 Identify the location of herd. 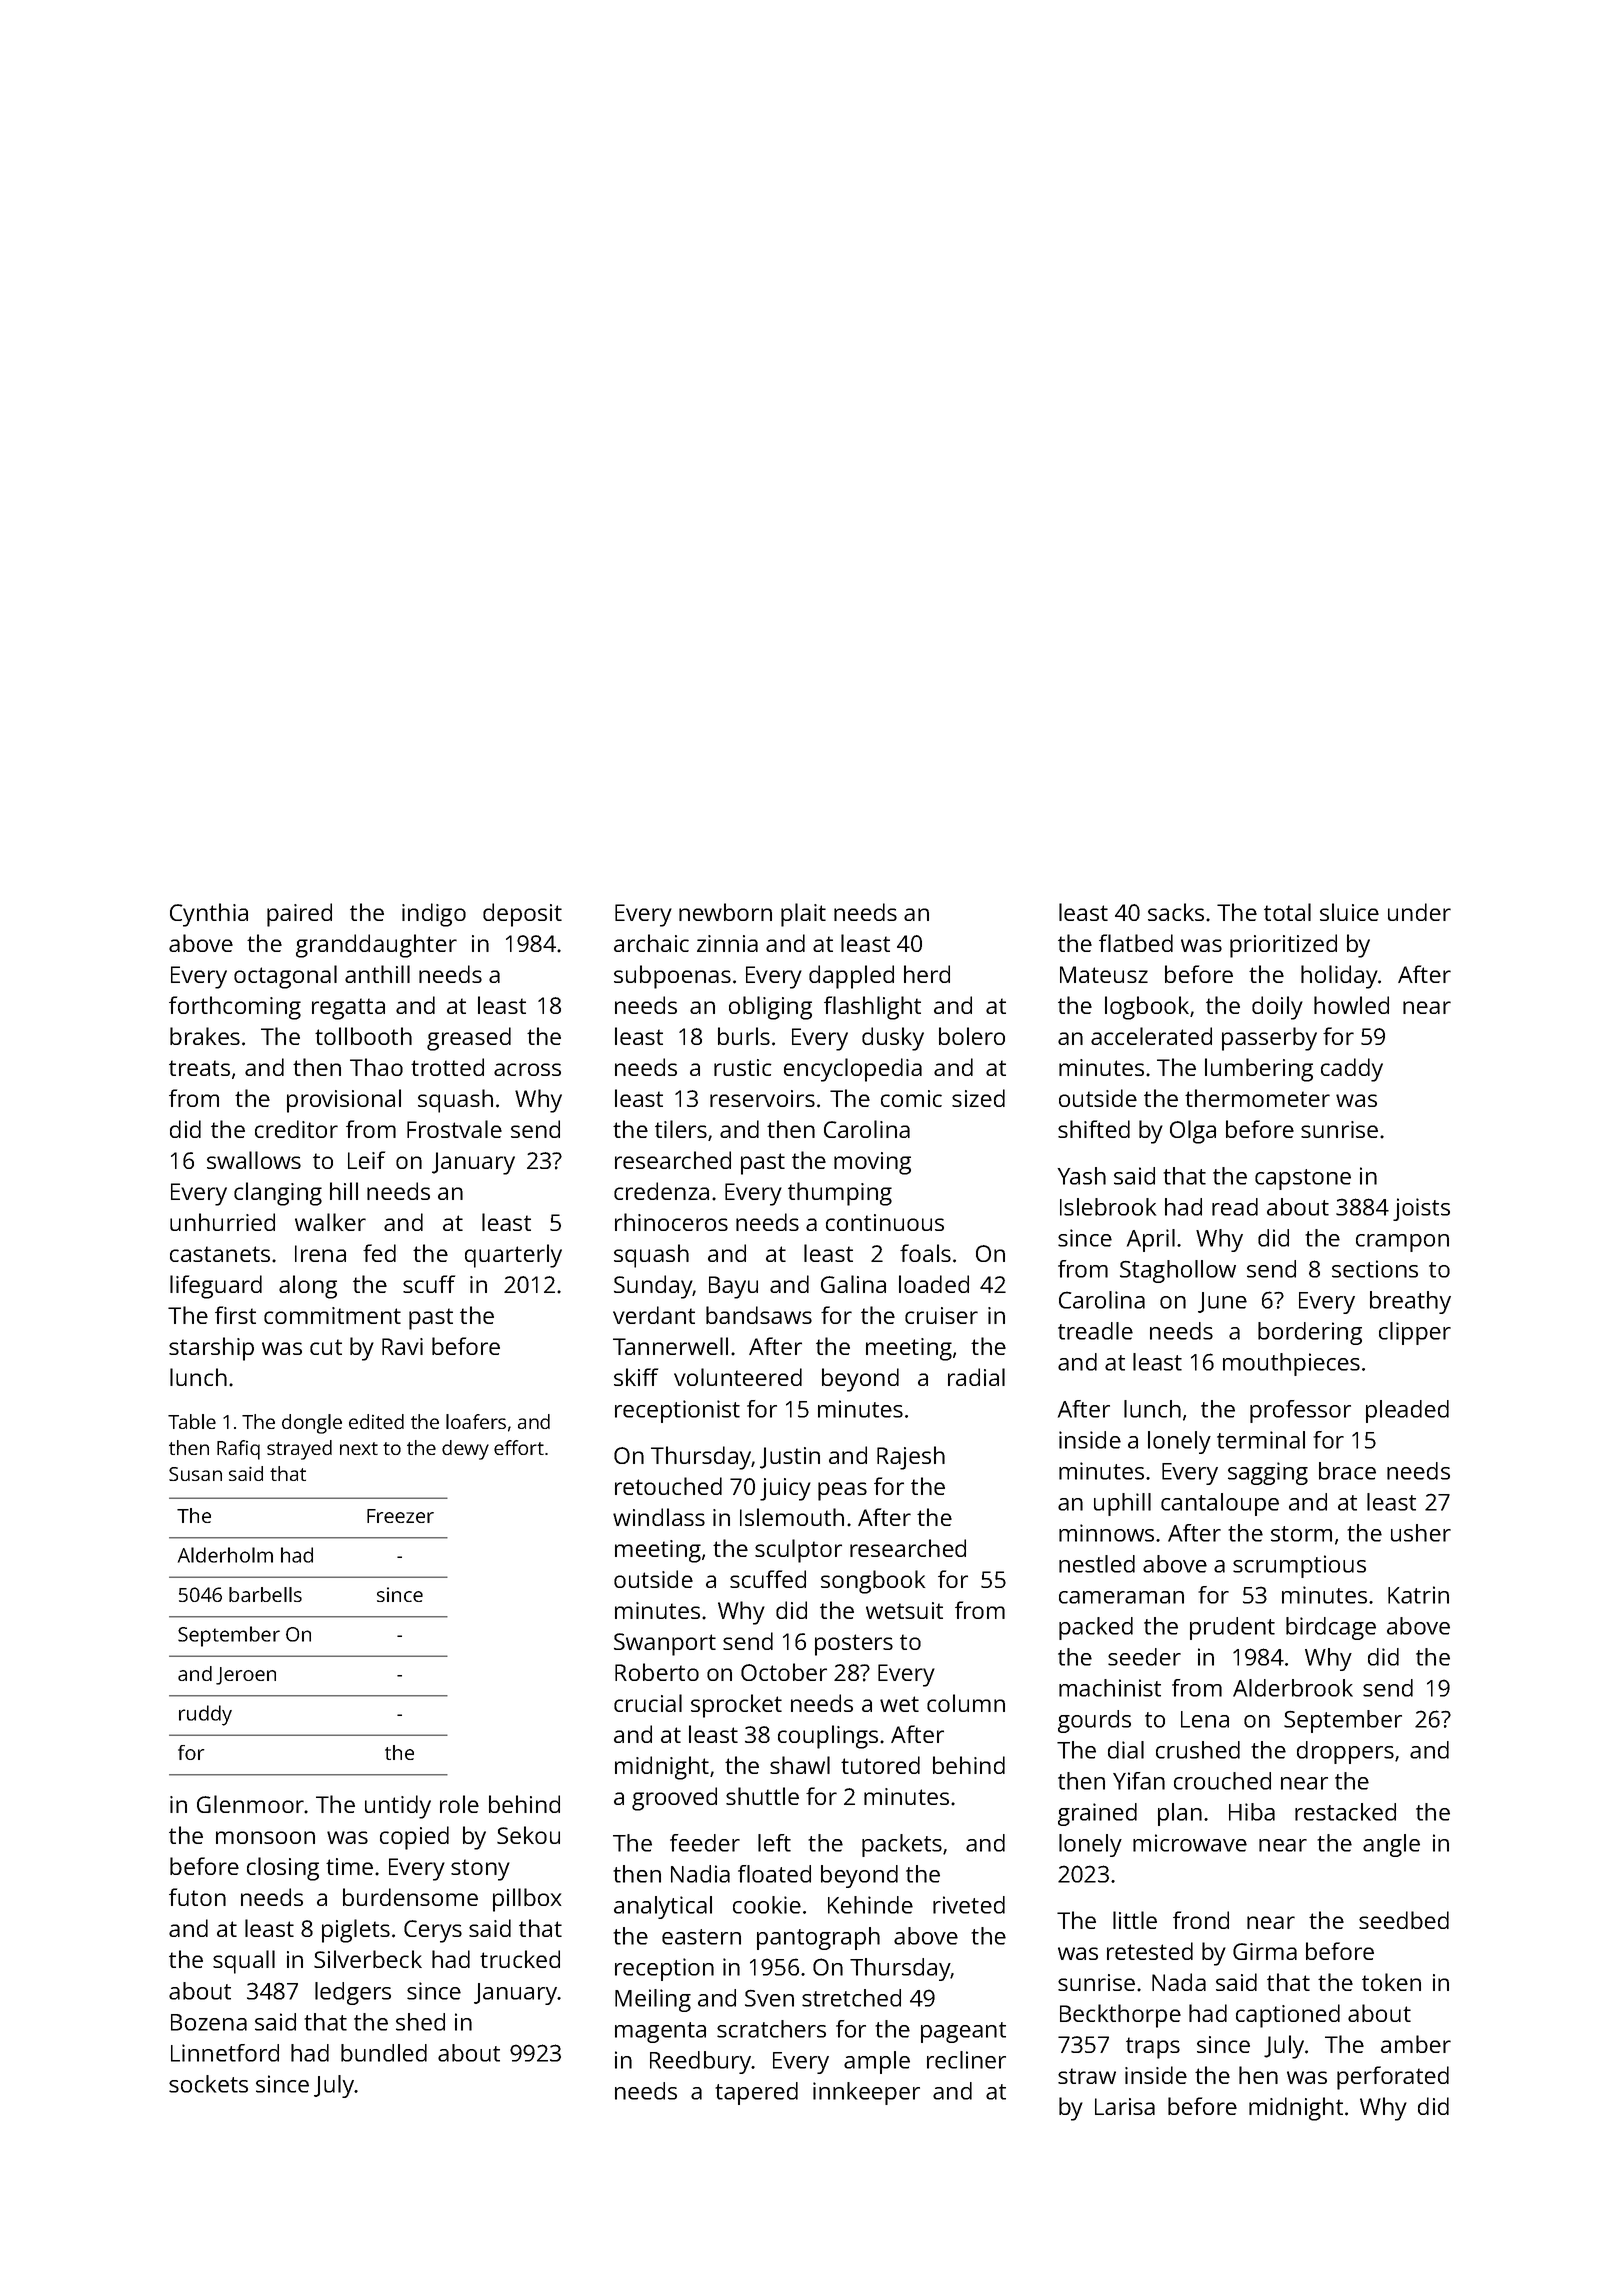
(927, 974).
